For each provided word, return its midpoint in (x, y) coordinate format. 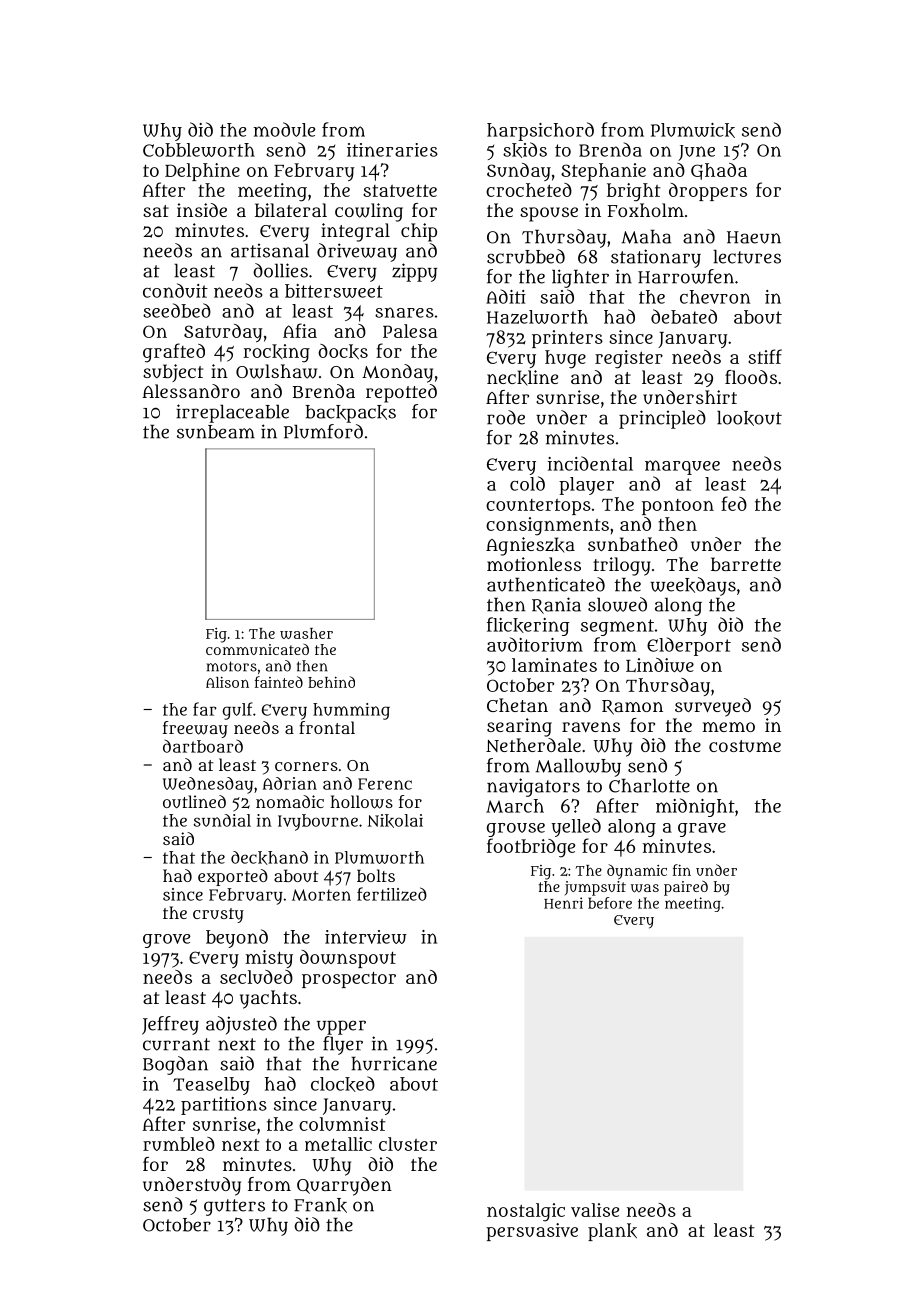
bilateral (291, 210)
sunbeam (216, 432)
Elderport (689, 646)
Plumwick (693, 130)
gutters (234, 1207)
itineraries (392, 150)
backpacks (350, 414)
